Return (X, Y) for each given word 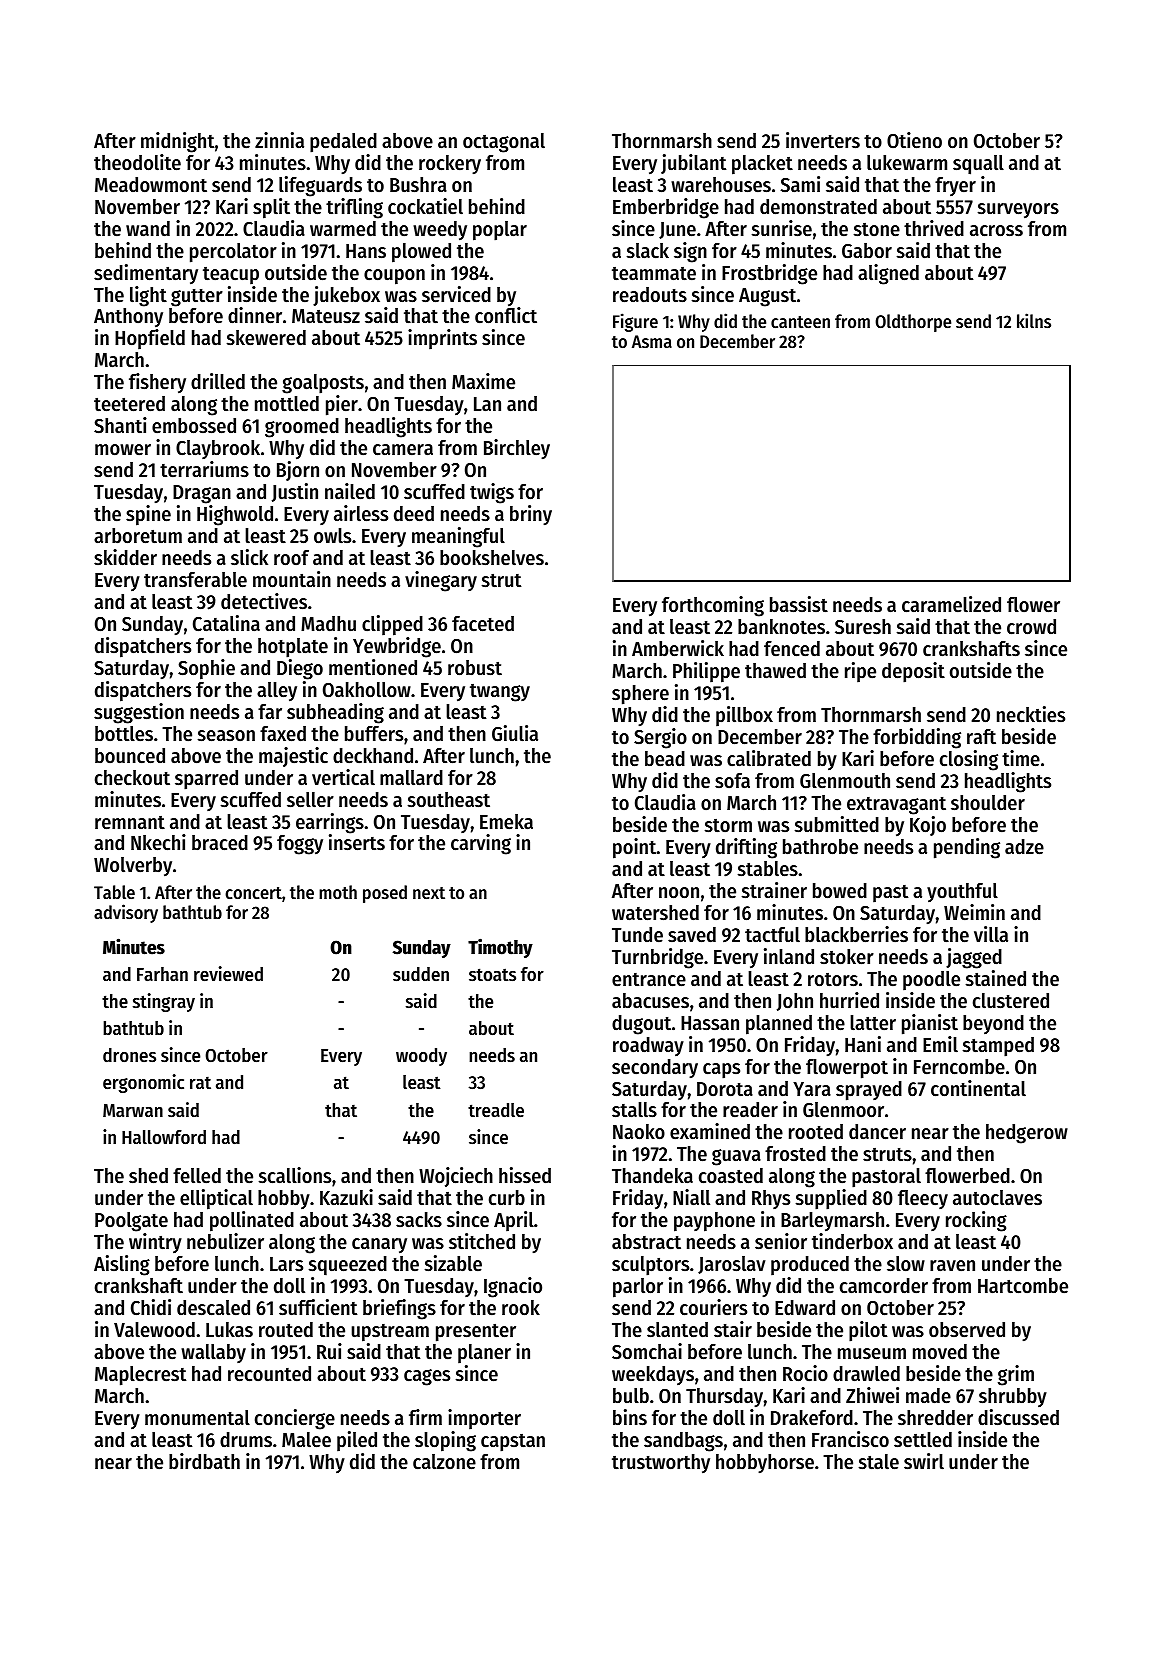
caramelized (951, 604)
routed (286, 1330)
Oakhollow (367, 690)
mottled (287, 404)
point (634, 848)
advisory (126, 913)
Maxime (483, 381)
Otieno (914, 140)
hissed (525, 1175)
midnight (177, 142)
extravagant (896, 806)
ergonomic (143, 1083)
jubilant (693, 164)
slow (906, 1264)
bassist (799, 604)
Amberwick (678, 648)
